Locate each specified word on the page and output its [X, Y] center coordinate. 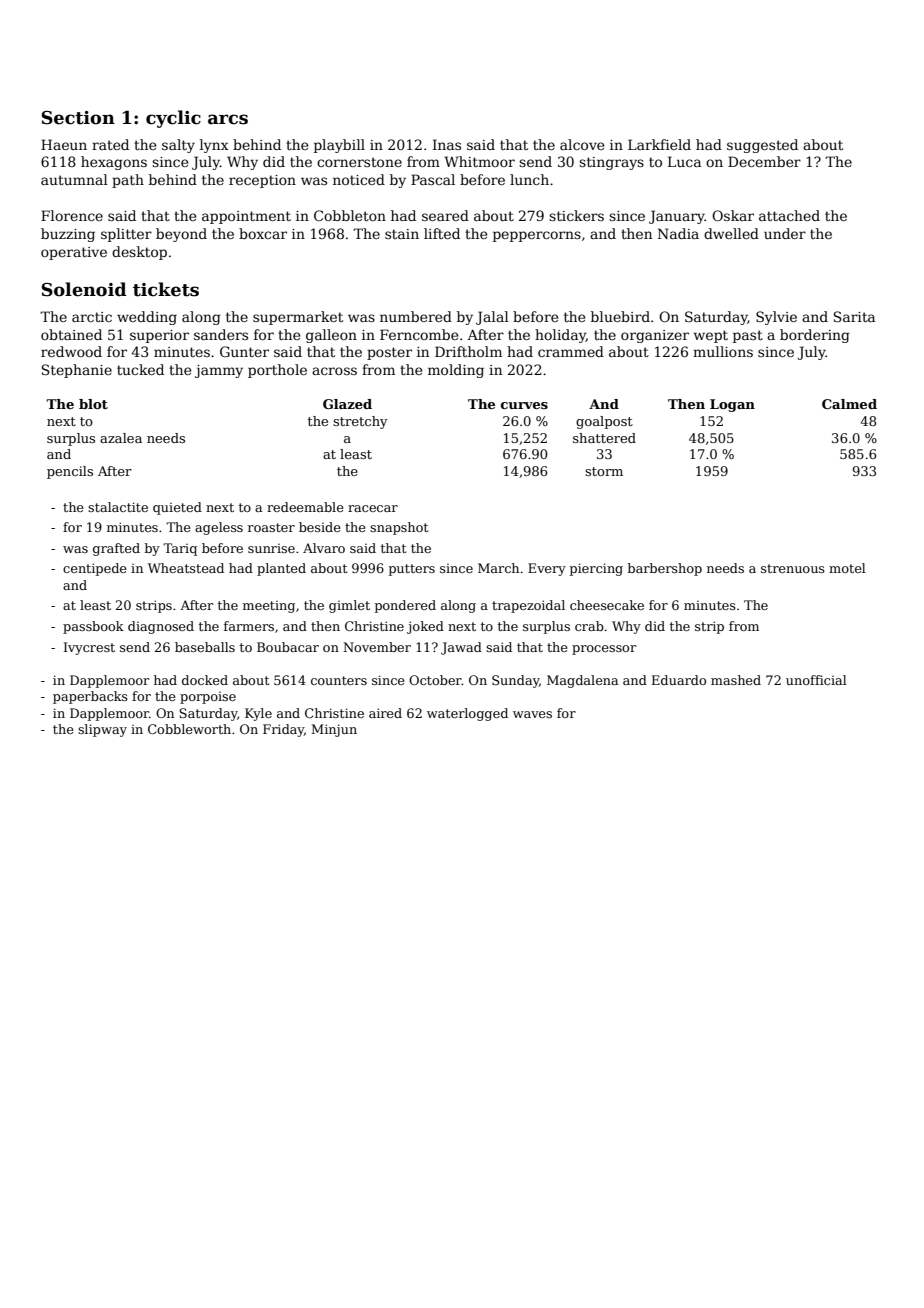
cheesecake [607, 605]
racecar [373, 508]
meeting [269, 607]
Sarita [854, 316]
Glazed [347, 404]
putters [412, 570]
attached [789, 215]
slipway [102, 730]
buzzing [68, 235]
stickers [576, 215]
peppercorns [537, 236]
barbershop [665, 569]
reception [262, 181]
